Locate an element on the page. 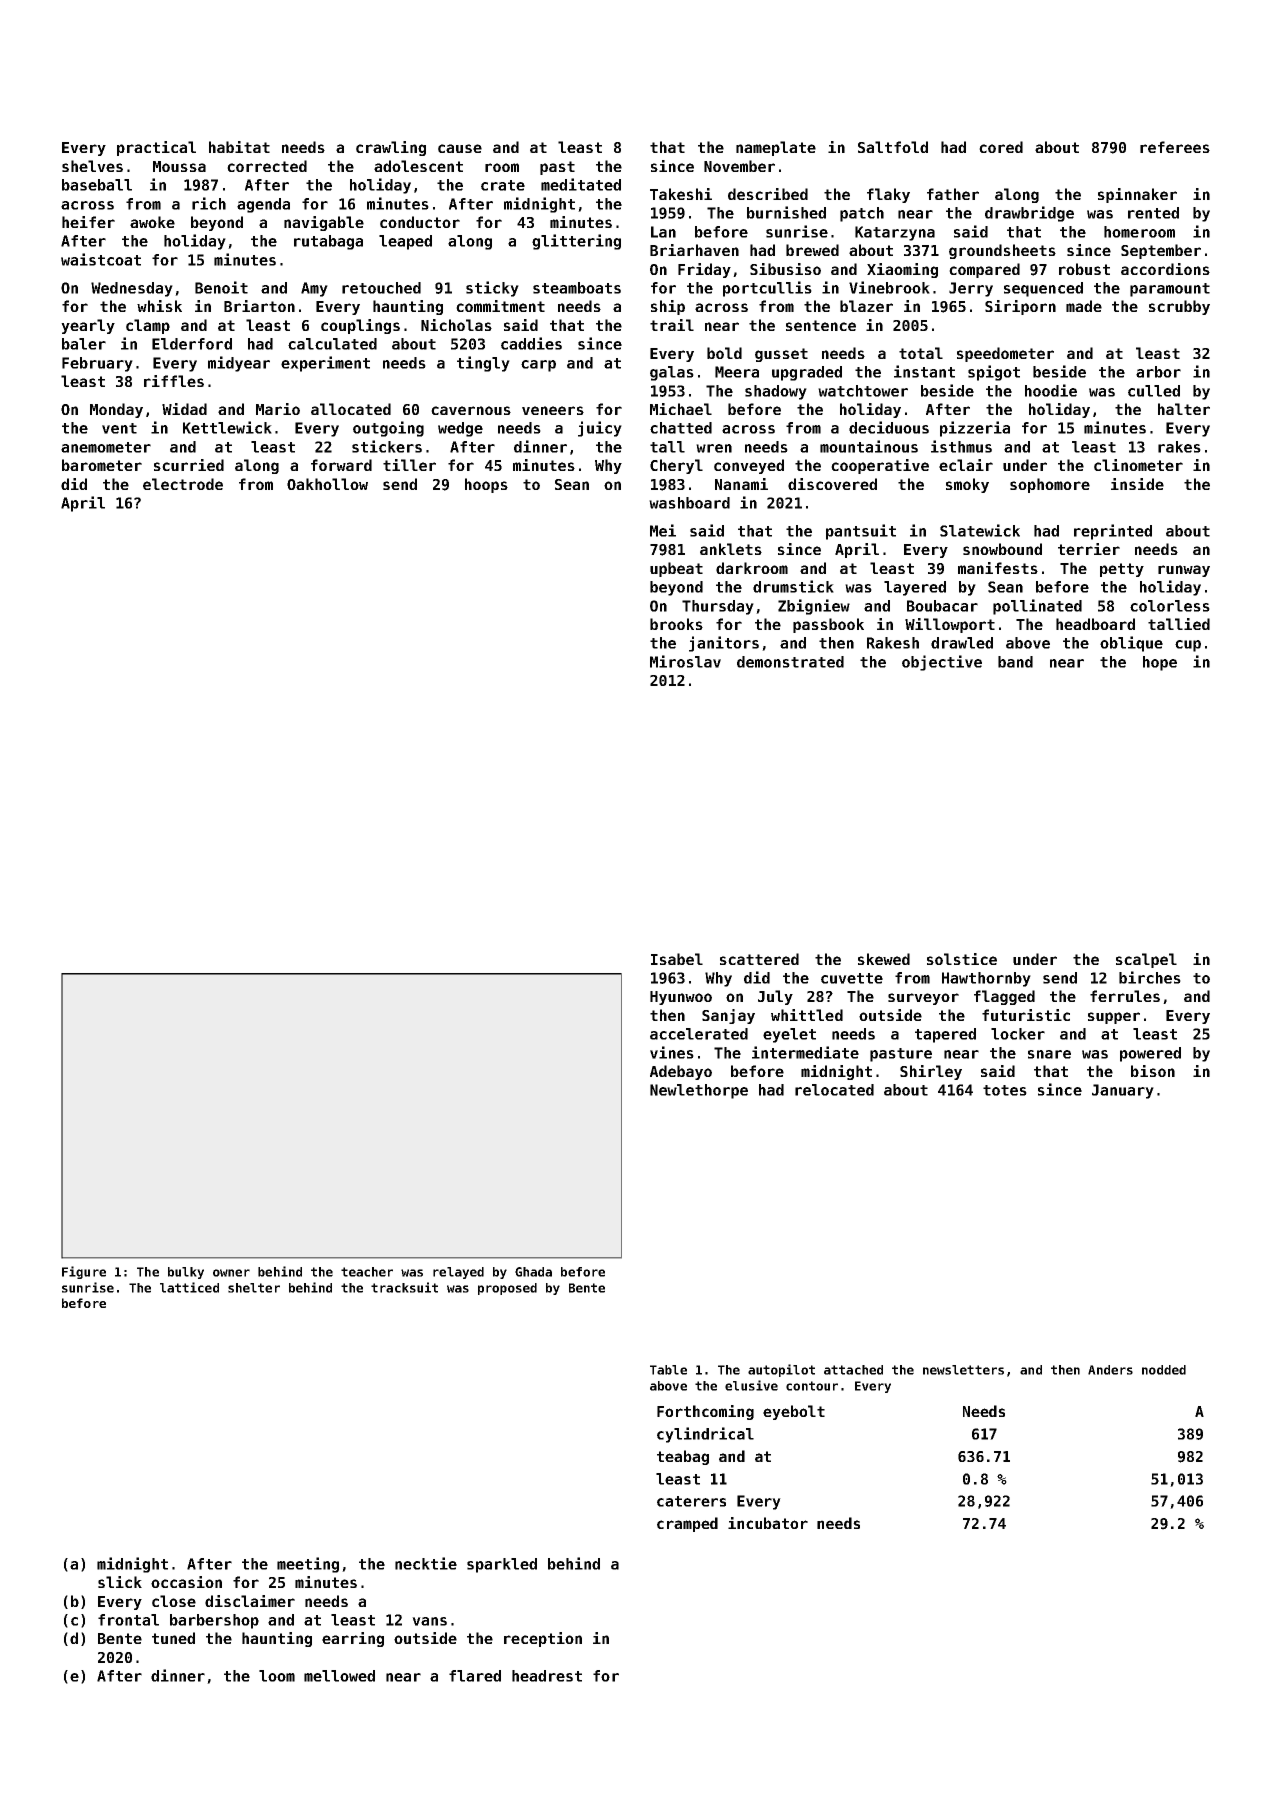  November is located at coordinates (739, 166).
